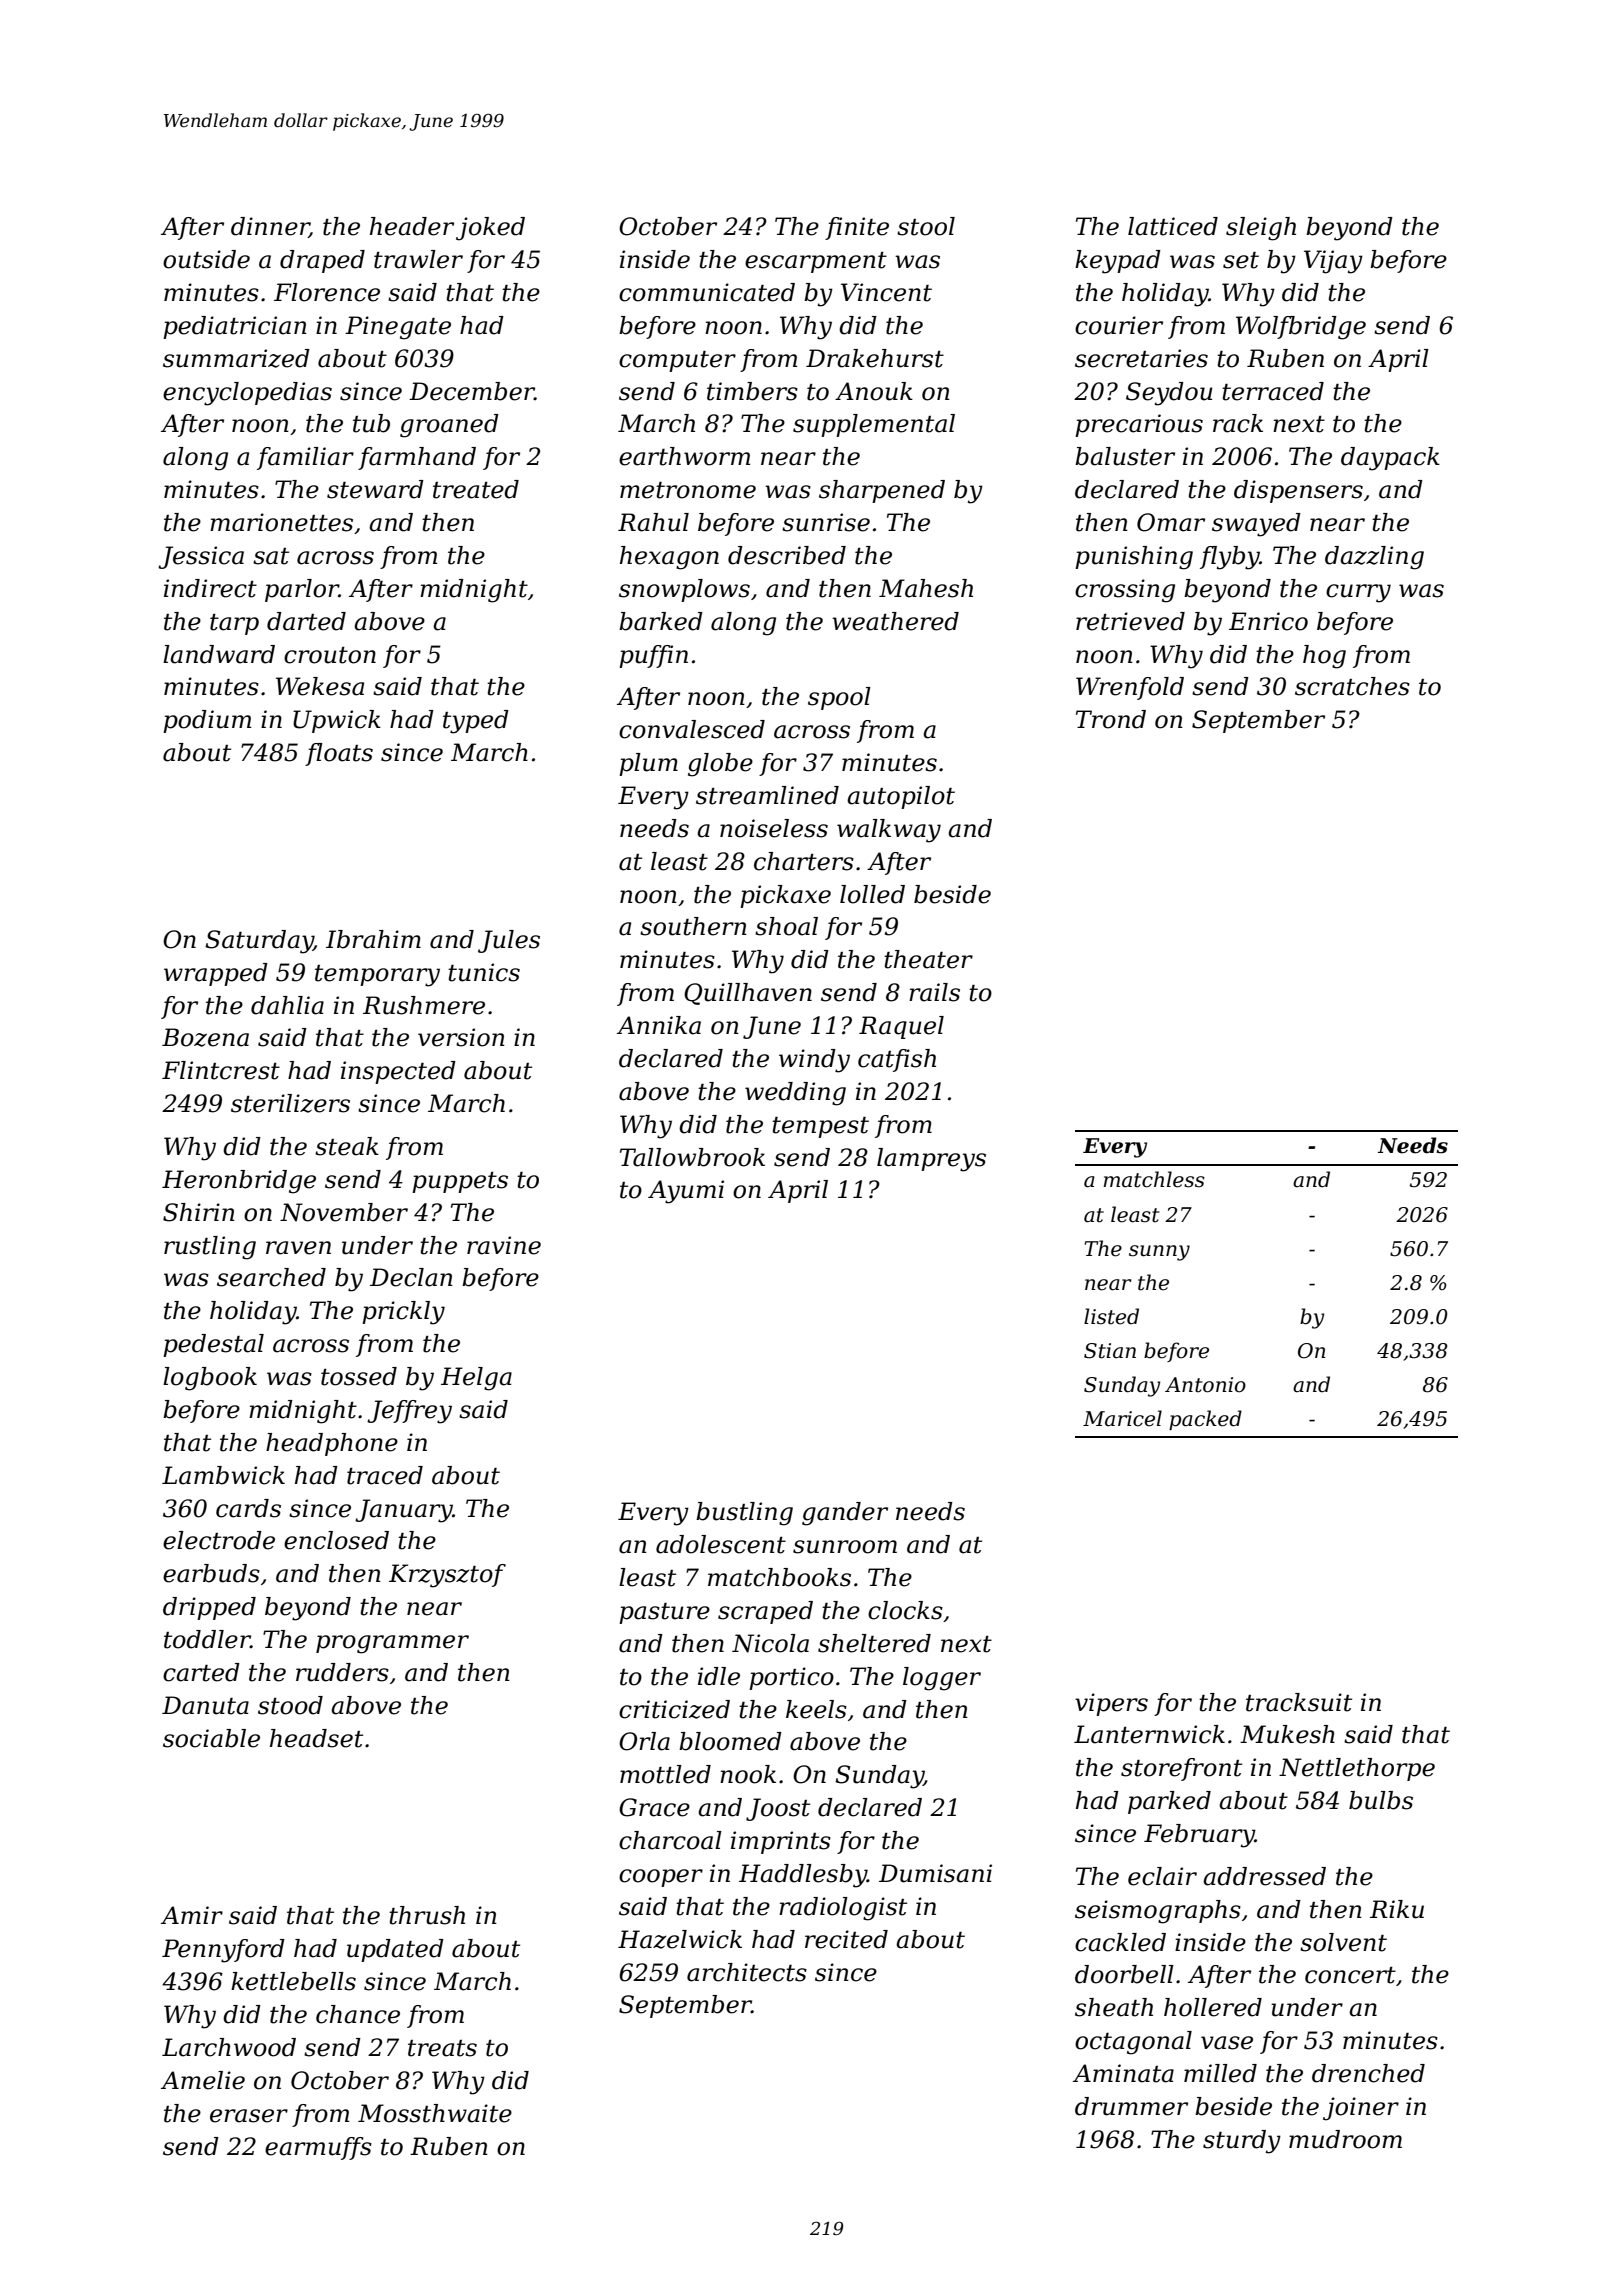 This page has width=1620, height=2292. What do you see at coordinates (1343, 1942) in the page?
I see `solvent` at bounding box center [1343, 1942].
